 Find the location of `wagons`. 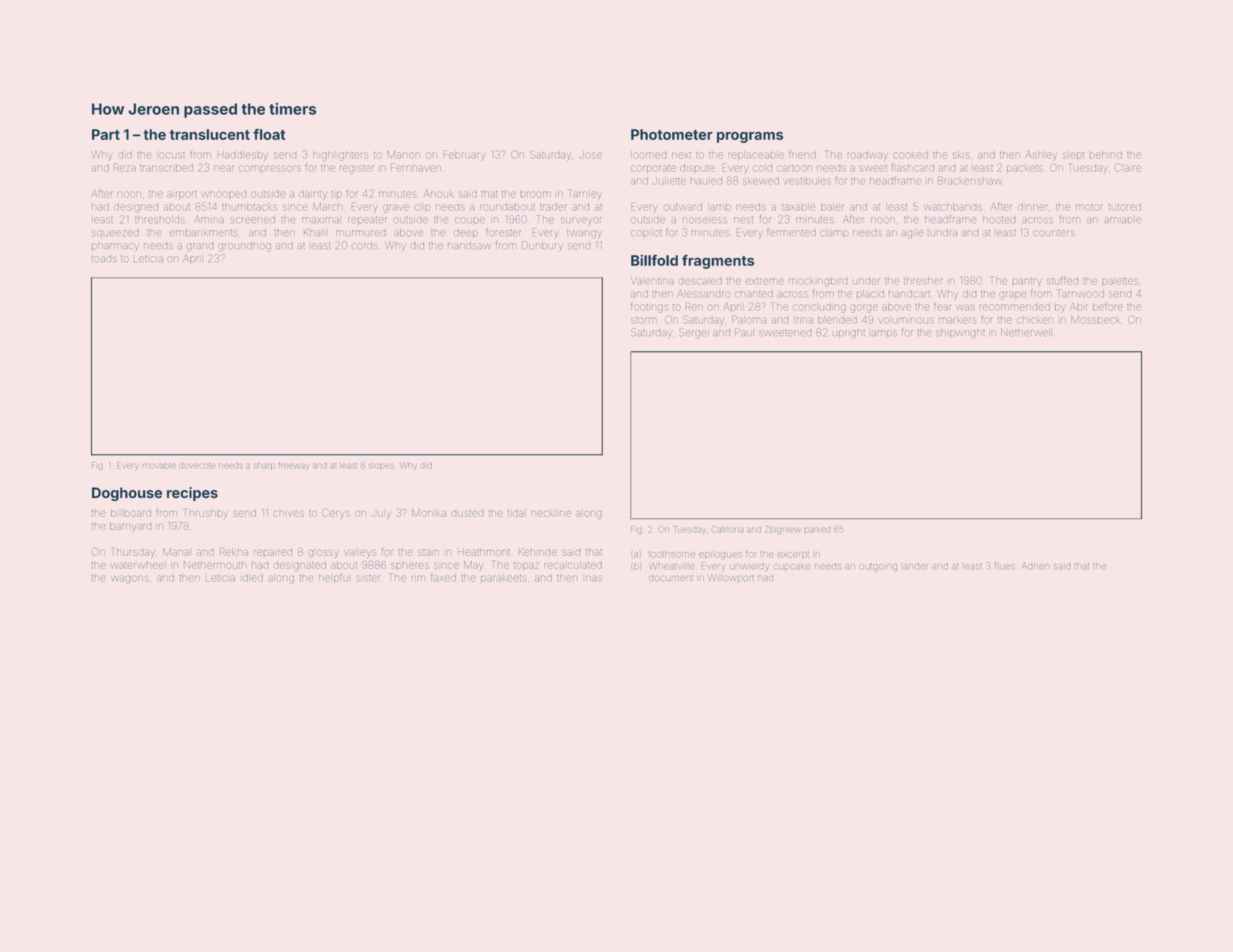

wagons is located at coordinates (130, 579).
